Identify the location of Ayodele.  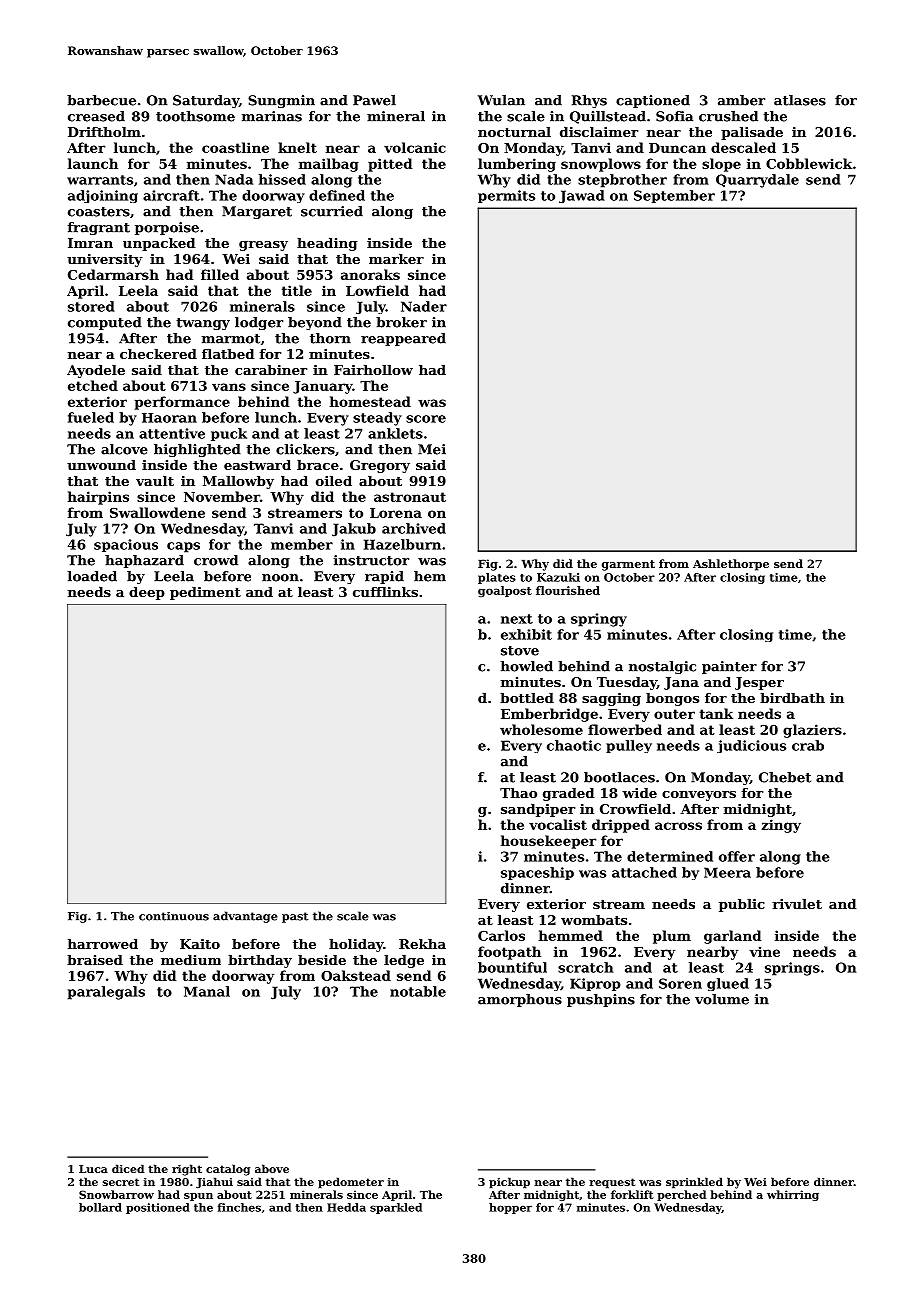
(96, 371).
